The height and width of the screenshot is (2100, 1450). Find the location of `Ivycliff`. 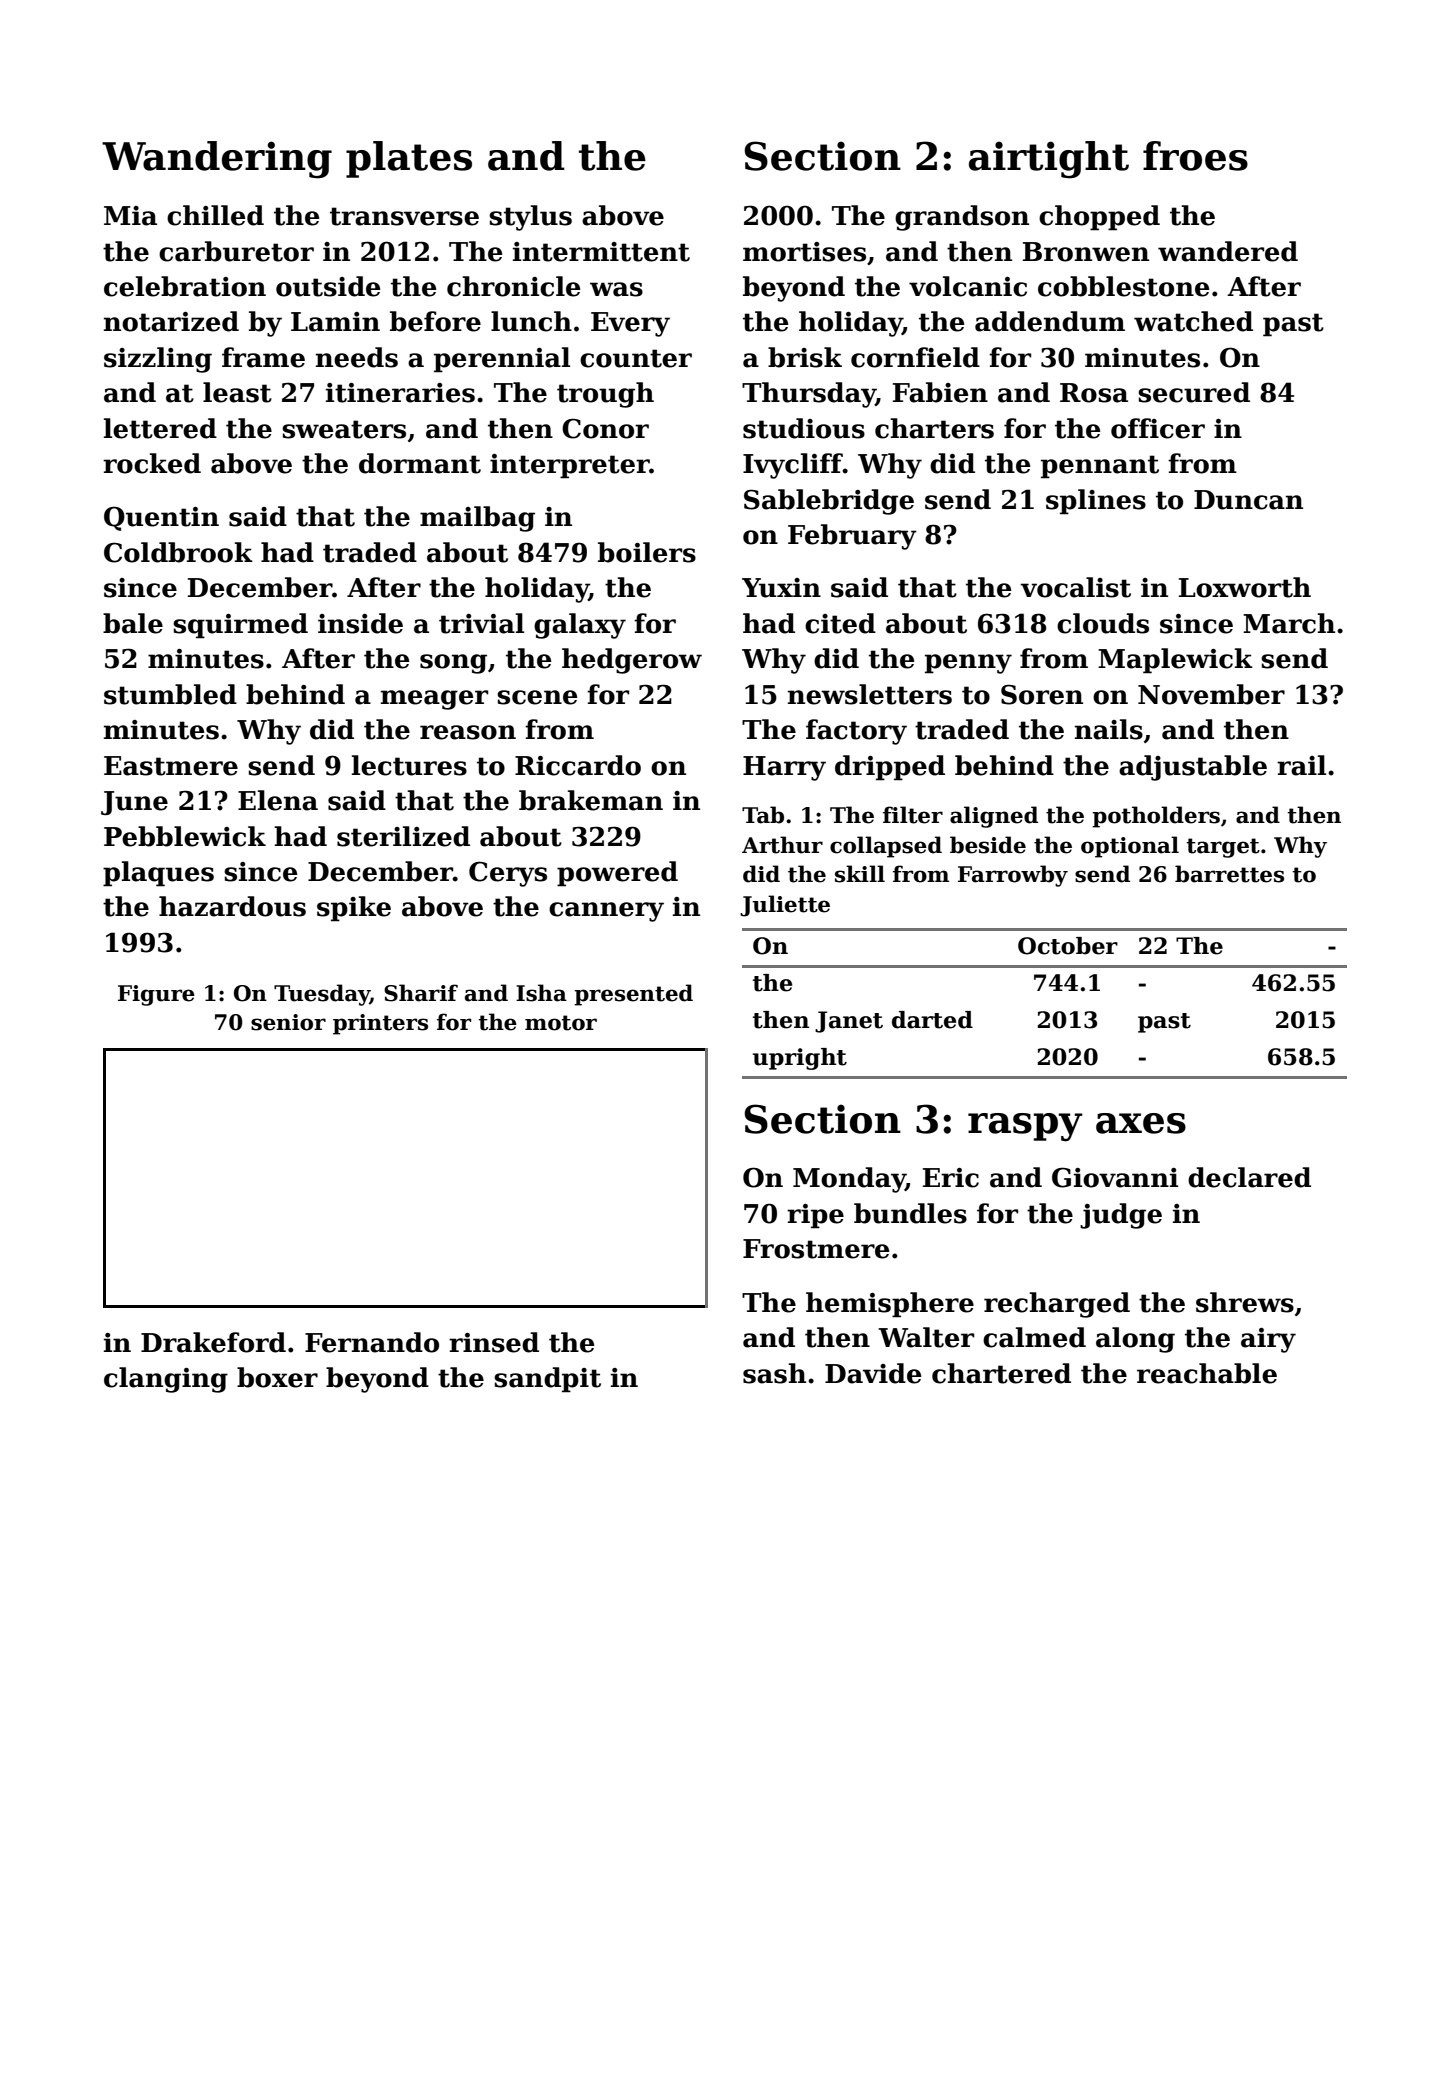

Ivycliff is located at coordinates (793, 466).
